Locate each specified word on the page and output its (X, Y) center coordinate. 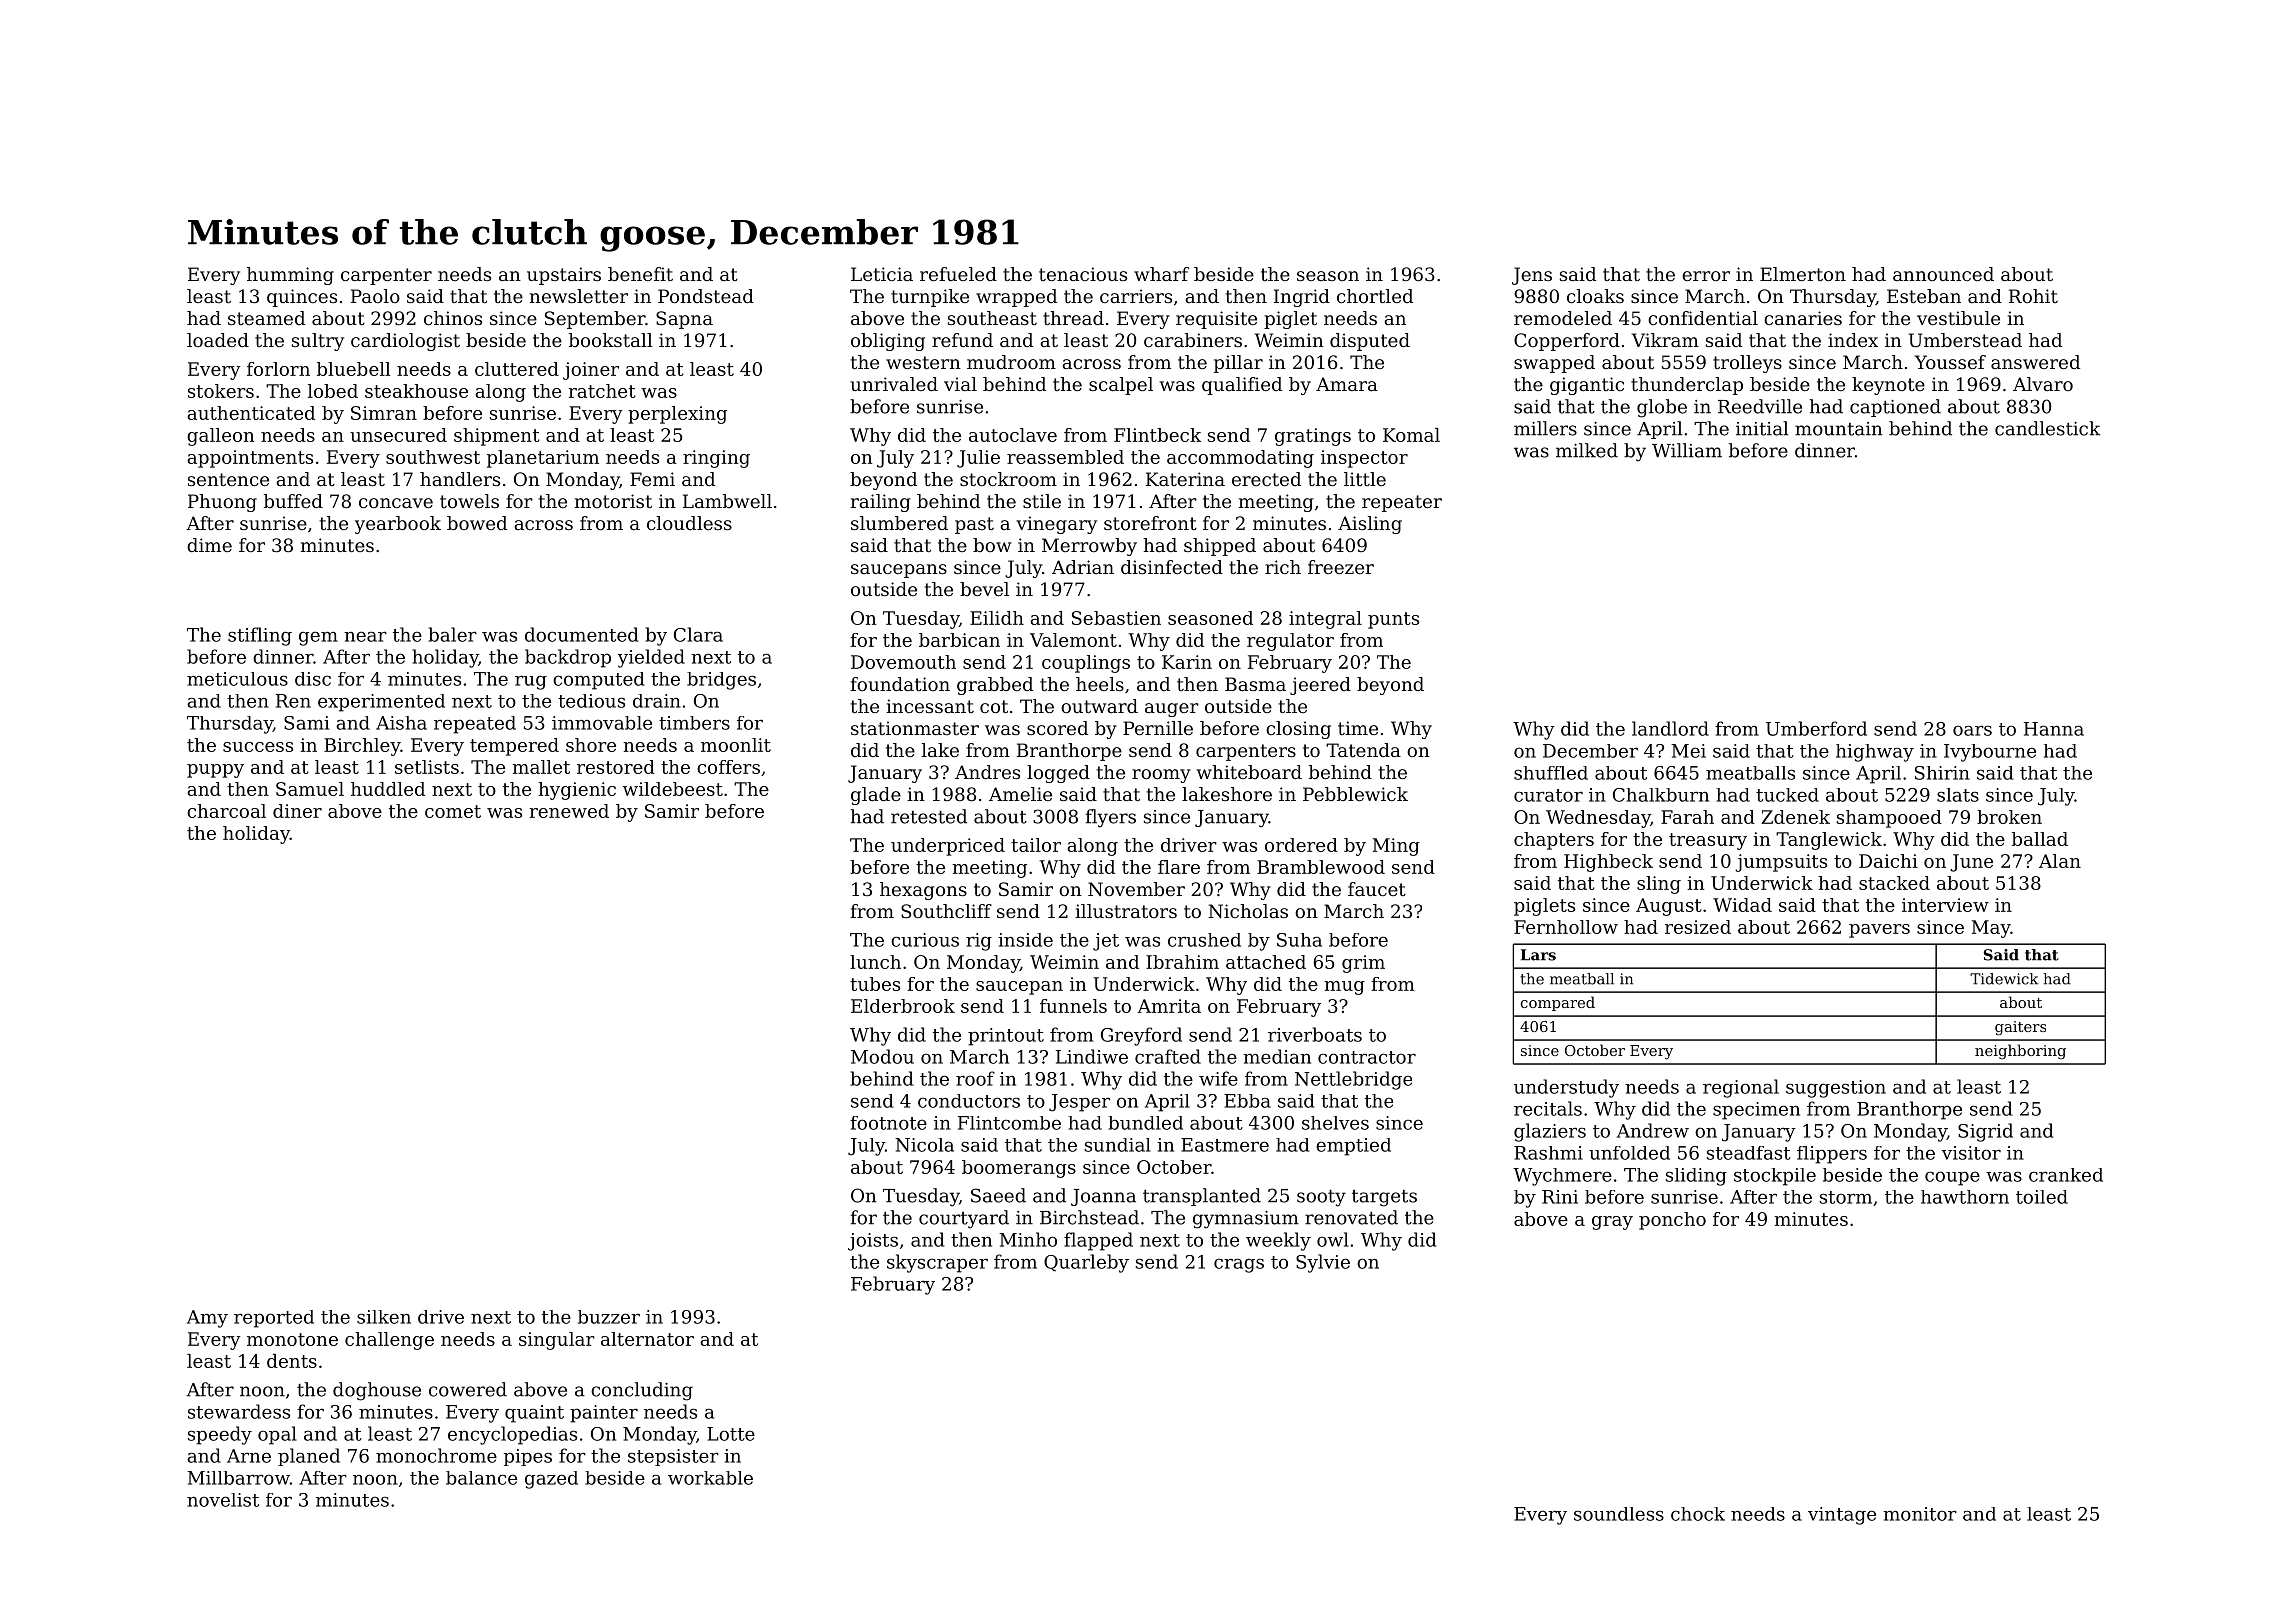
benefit (640, 274)
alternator (647, 1339)
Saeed (998, 1195)
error (1706, 276)
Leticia (882, 274)
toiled (2042, 1197)
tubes (875, 984)
